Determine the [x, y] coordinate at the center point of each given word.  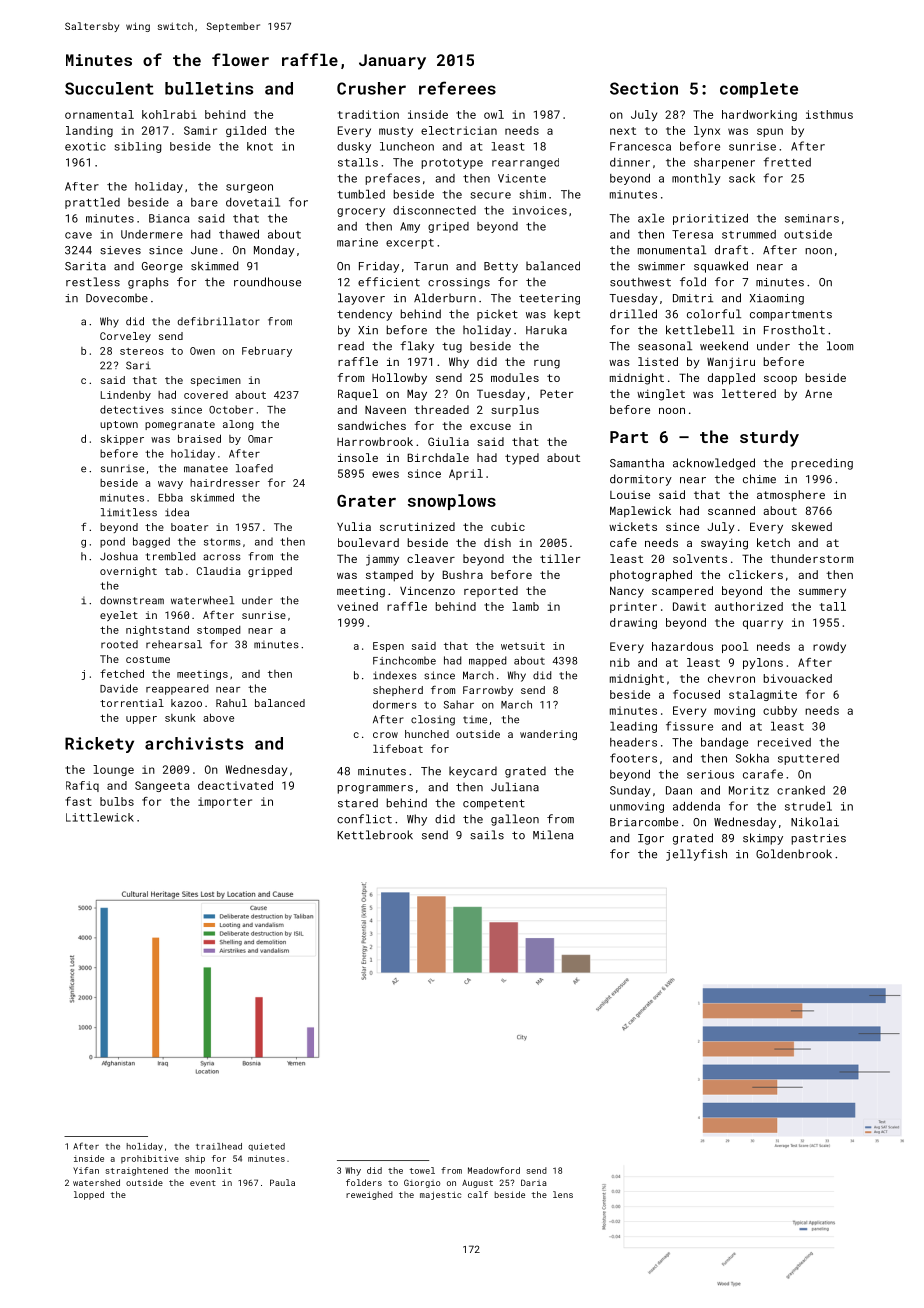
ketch [773, 542]
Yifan [86, 1170]
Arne [818, 394]
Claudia [219, 571]
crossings [459, 283]
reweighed [369, 1195]
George [162, 267]
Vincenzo [427, 590]
